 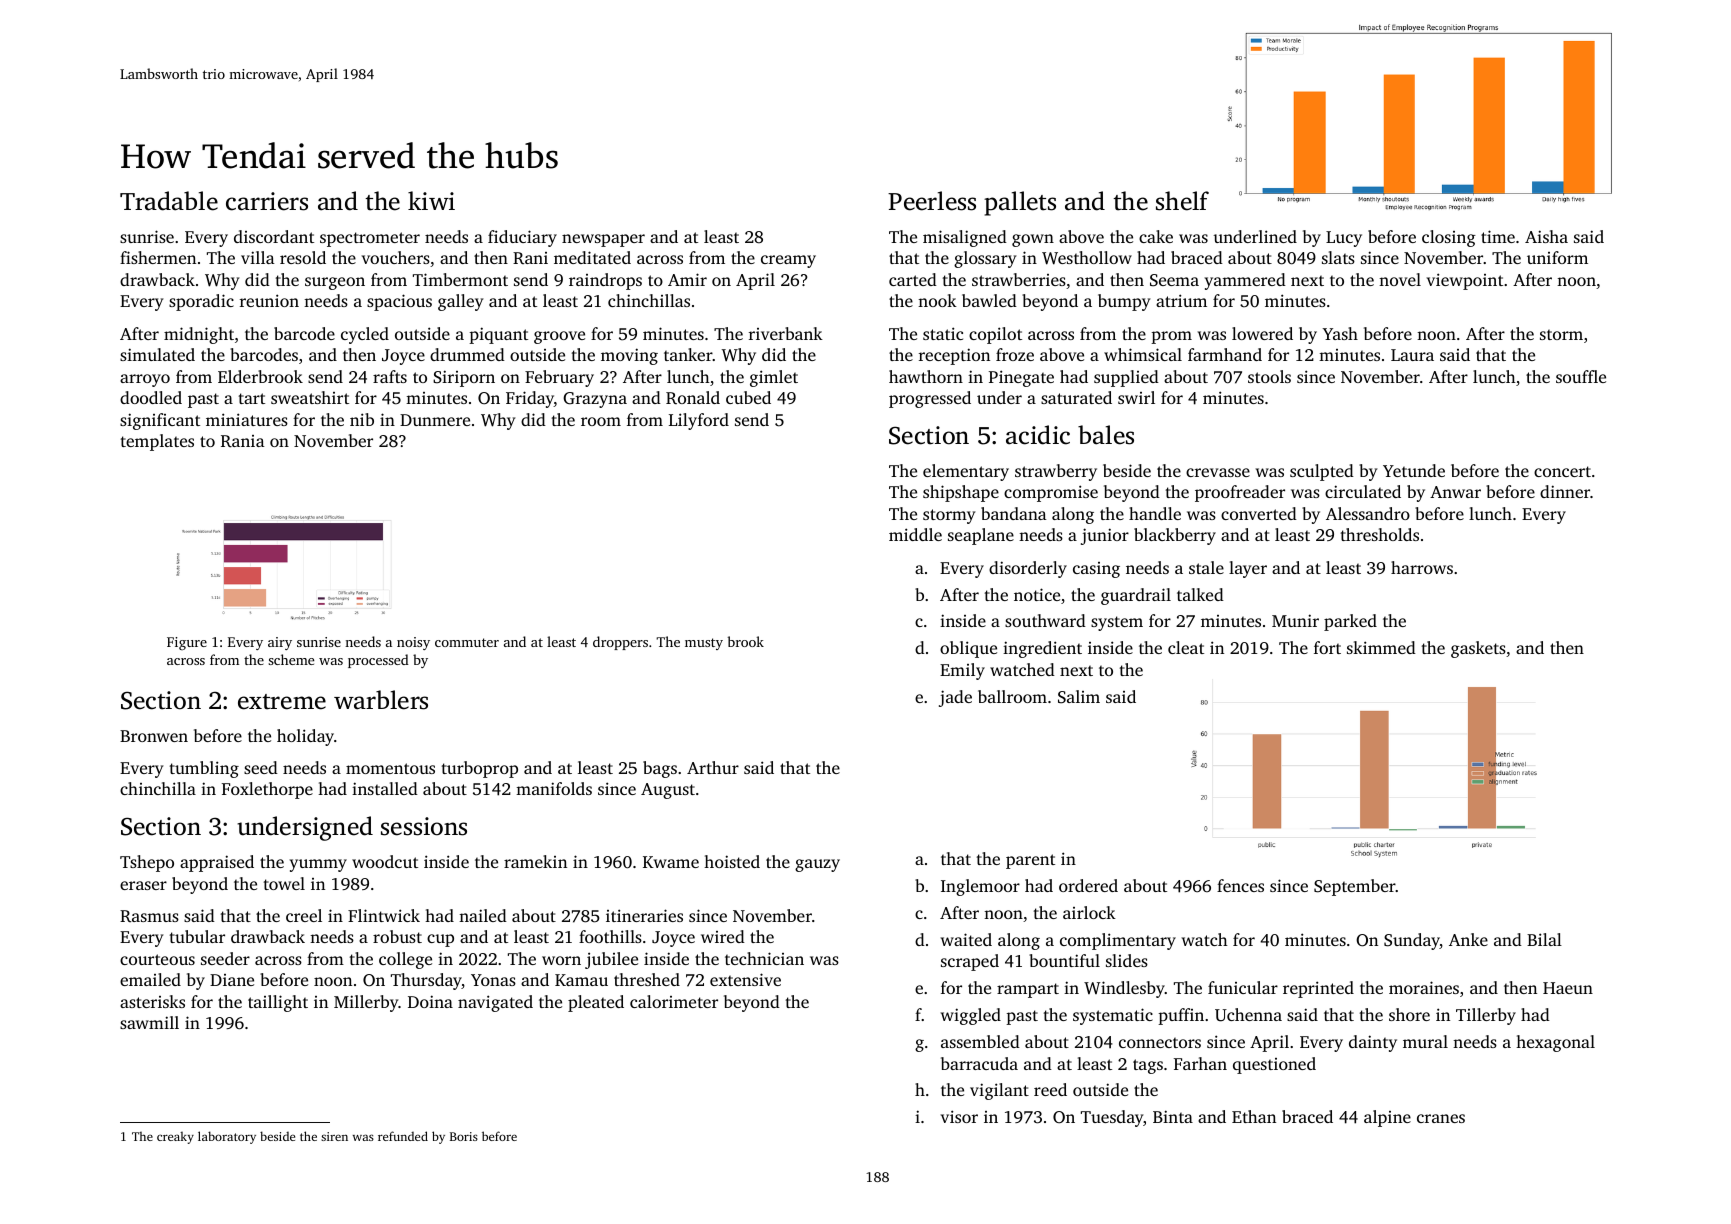 I want to click on Tradable, so click(x=169, y=201).
